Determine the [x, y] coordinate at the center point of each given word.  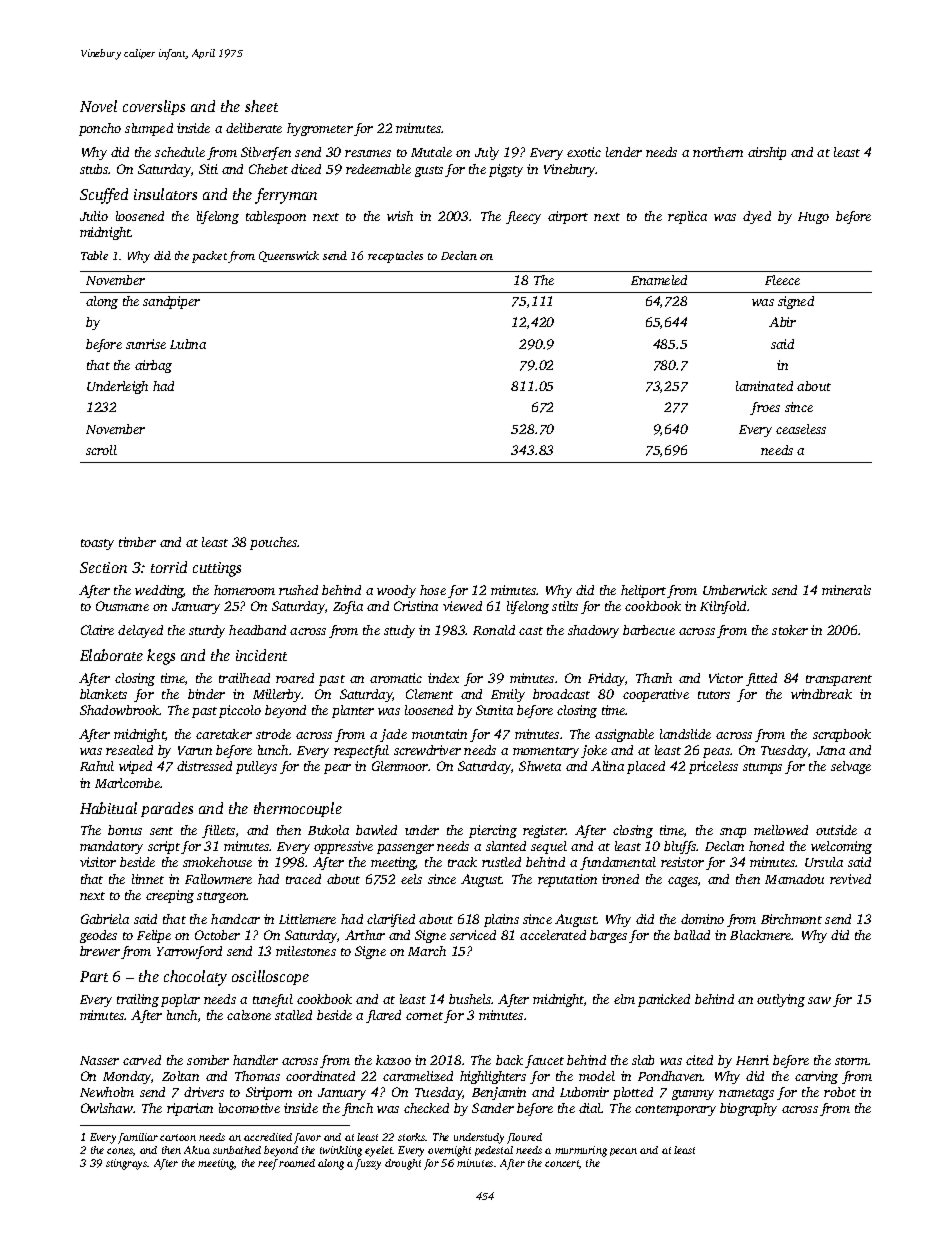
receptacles [395, 257]
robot [840, 1092]
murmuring [581, 1151]
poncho [100, 129]
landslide [685, 734]
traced [303, 879]
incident [261, 655]
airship [767, 153]
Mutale [431, 152]
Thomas [257, 1076]
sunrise [146, 344]
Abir [782, 322]
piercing [493, 831]
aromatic [396, 678]
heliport [643, 591]
